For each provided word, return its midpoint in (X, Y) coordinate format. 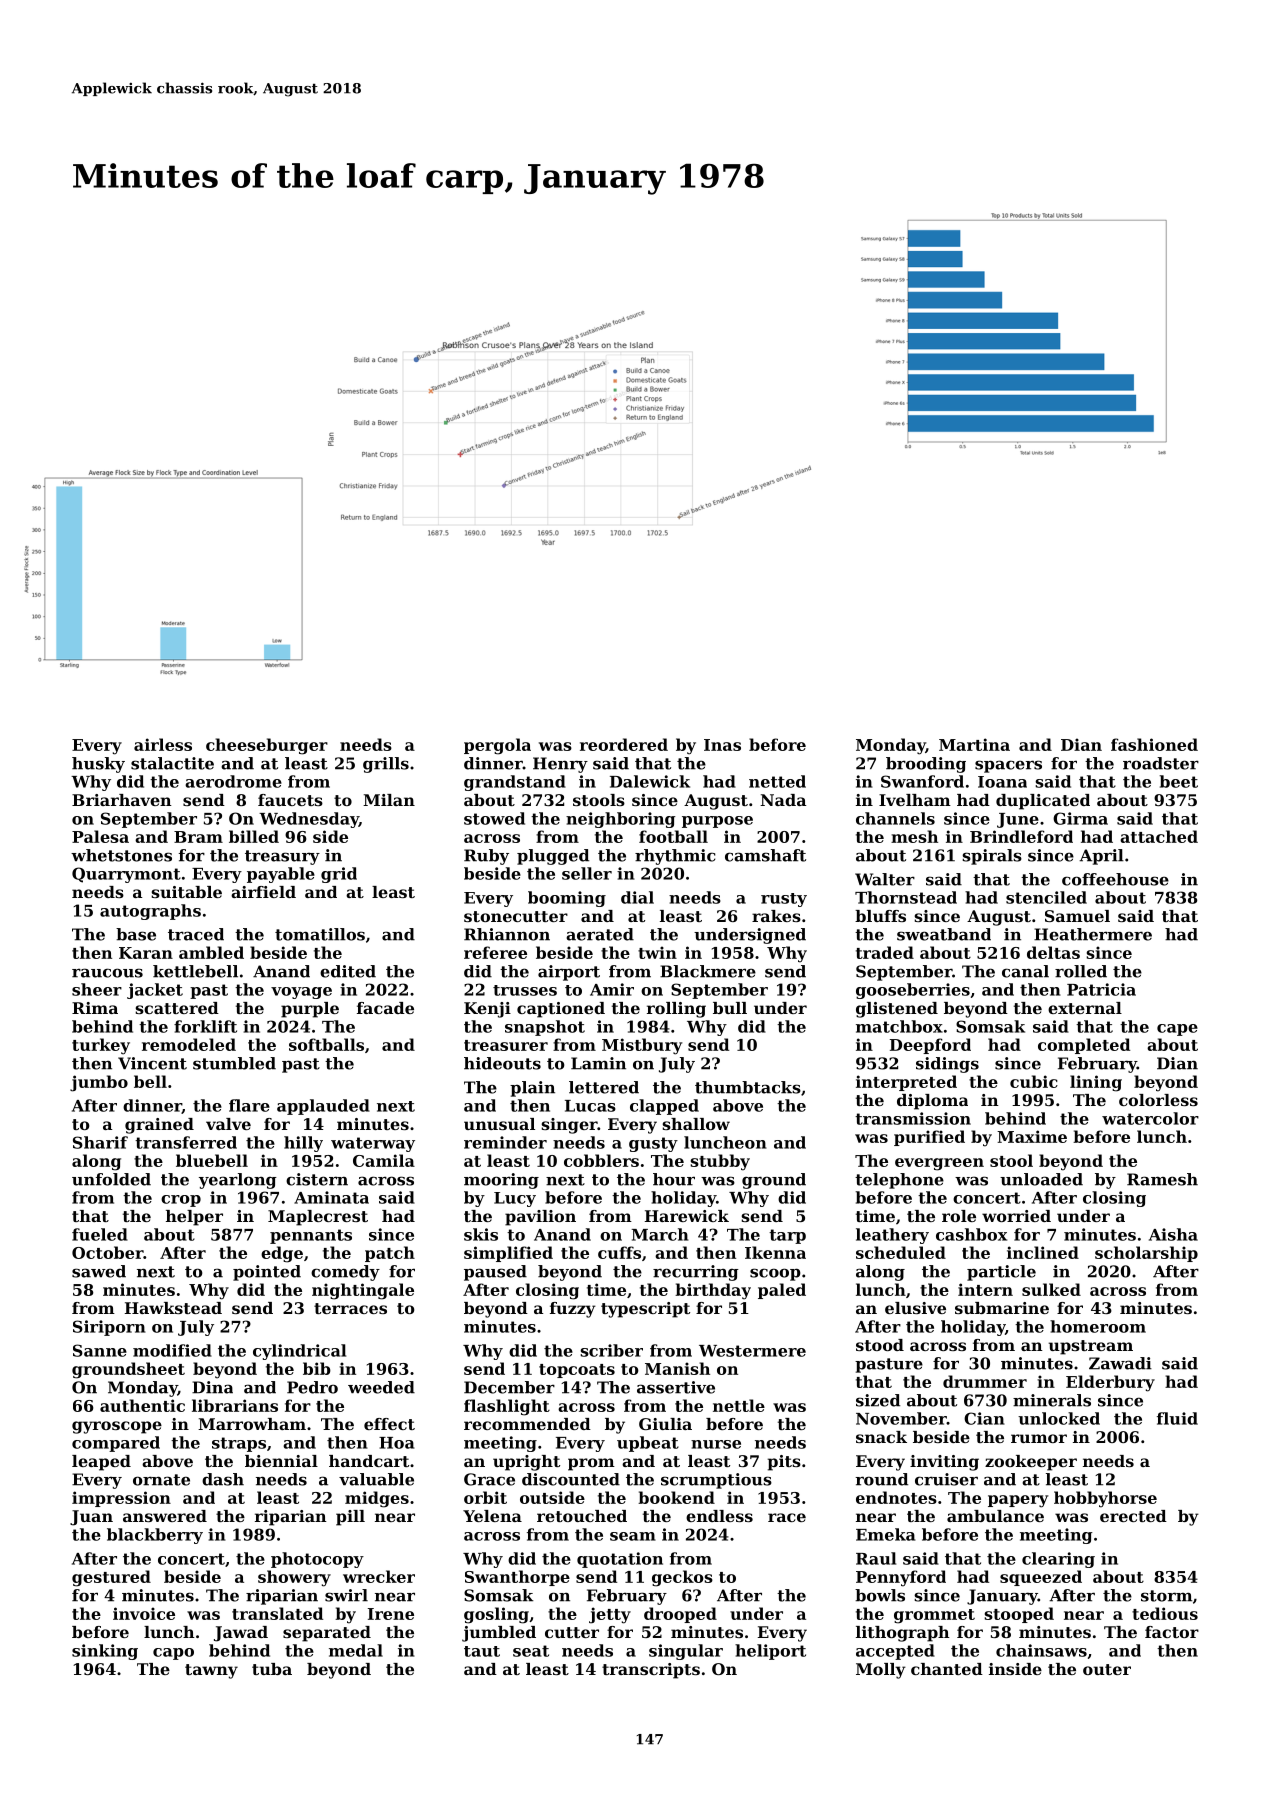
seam (633, 1536)
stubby (720, 1162)
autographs (150, 912)
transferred (186, 1142)
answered (165, 1516)
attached (1159, 836)
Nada (783, 800)
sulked (1051, 1289)
